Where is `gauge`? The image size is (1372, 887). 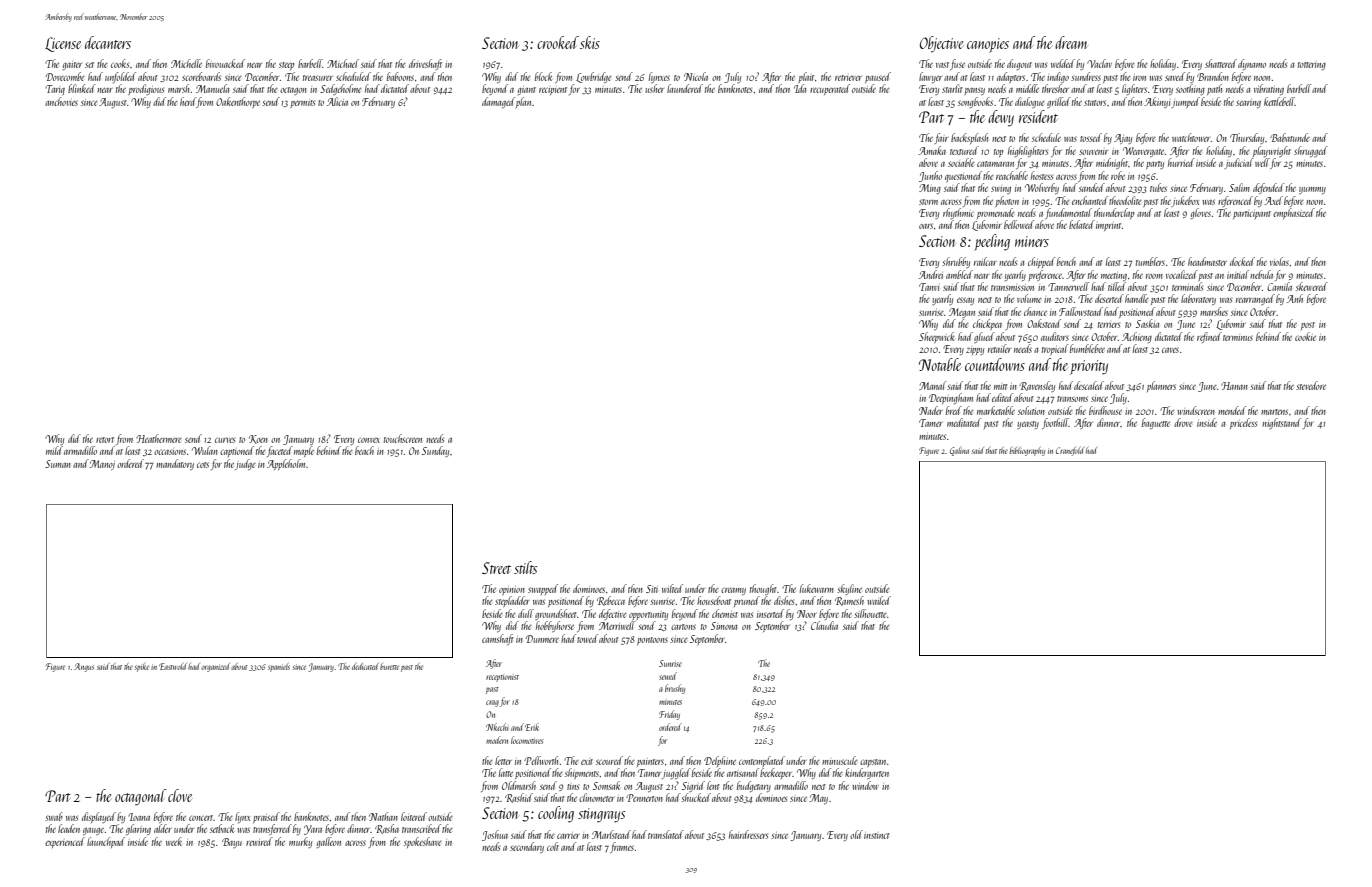
gauge is located at coordinates (93, 831).
